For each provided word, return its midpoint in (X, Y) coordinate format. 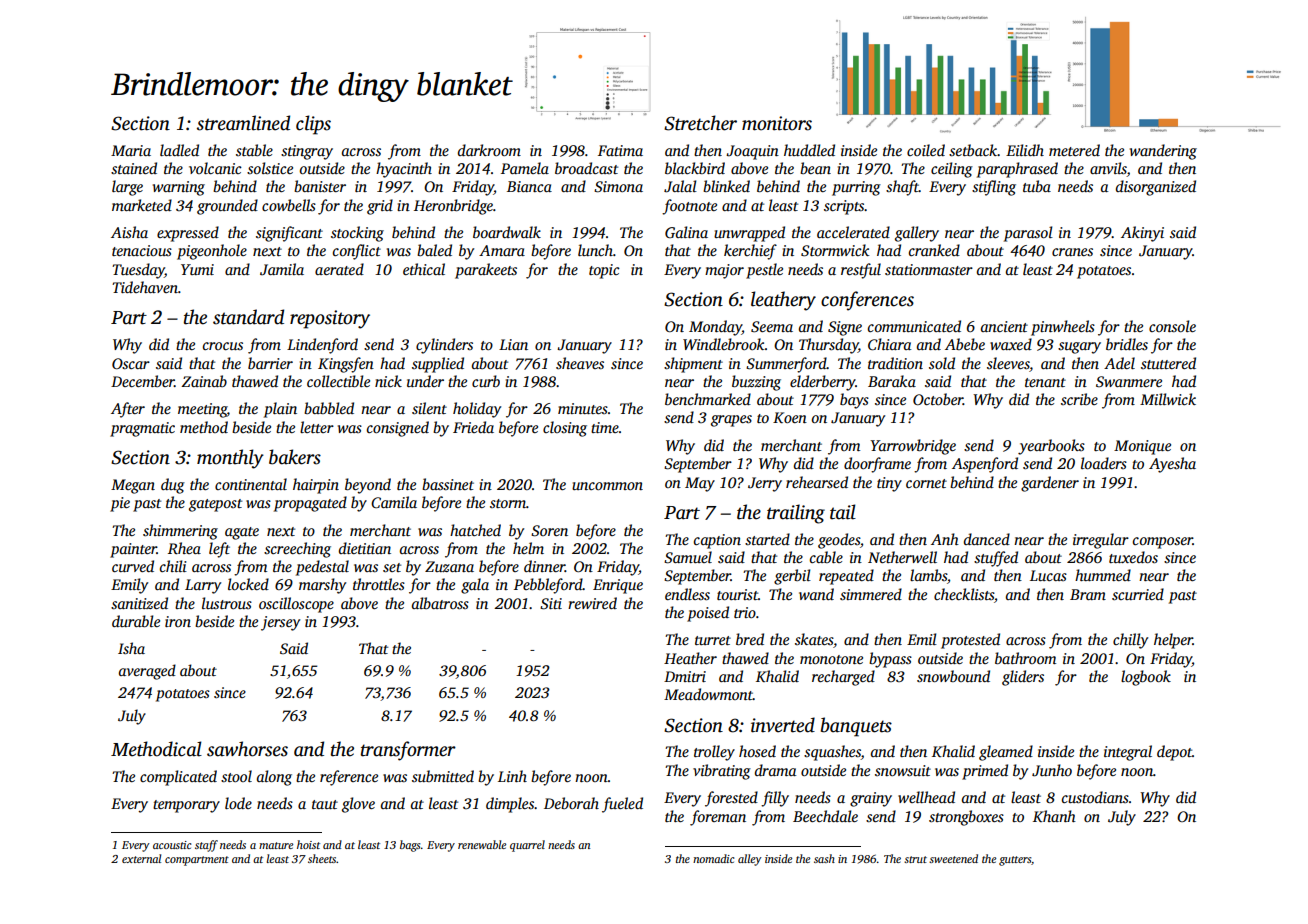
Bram (1088, 594)
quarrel (527, 846)
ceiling (952, 170)
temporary (186, 806)
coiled (926, 150)
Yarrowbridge (913, 447)
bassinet (448, 484)
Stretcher (700, 123)
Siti (551, 604)
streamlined (243, 123)
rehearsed (817, 482)
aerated (339, 269)
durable (136, 621)
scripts (844, 207)
